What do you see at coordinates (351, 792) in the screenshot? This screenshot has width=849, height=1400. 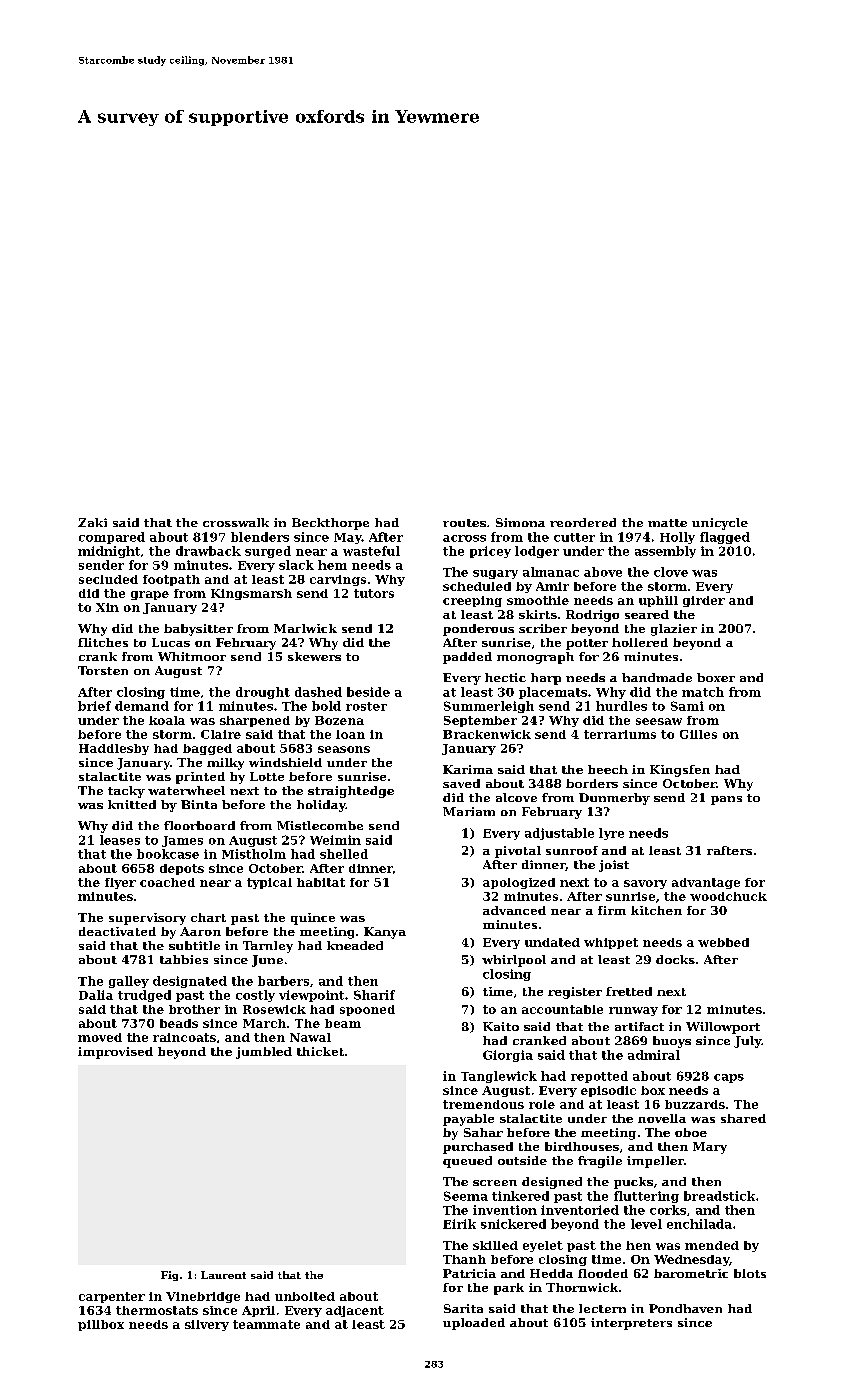 I see `straightedge` at bounding box center [351, 792].
